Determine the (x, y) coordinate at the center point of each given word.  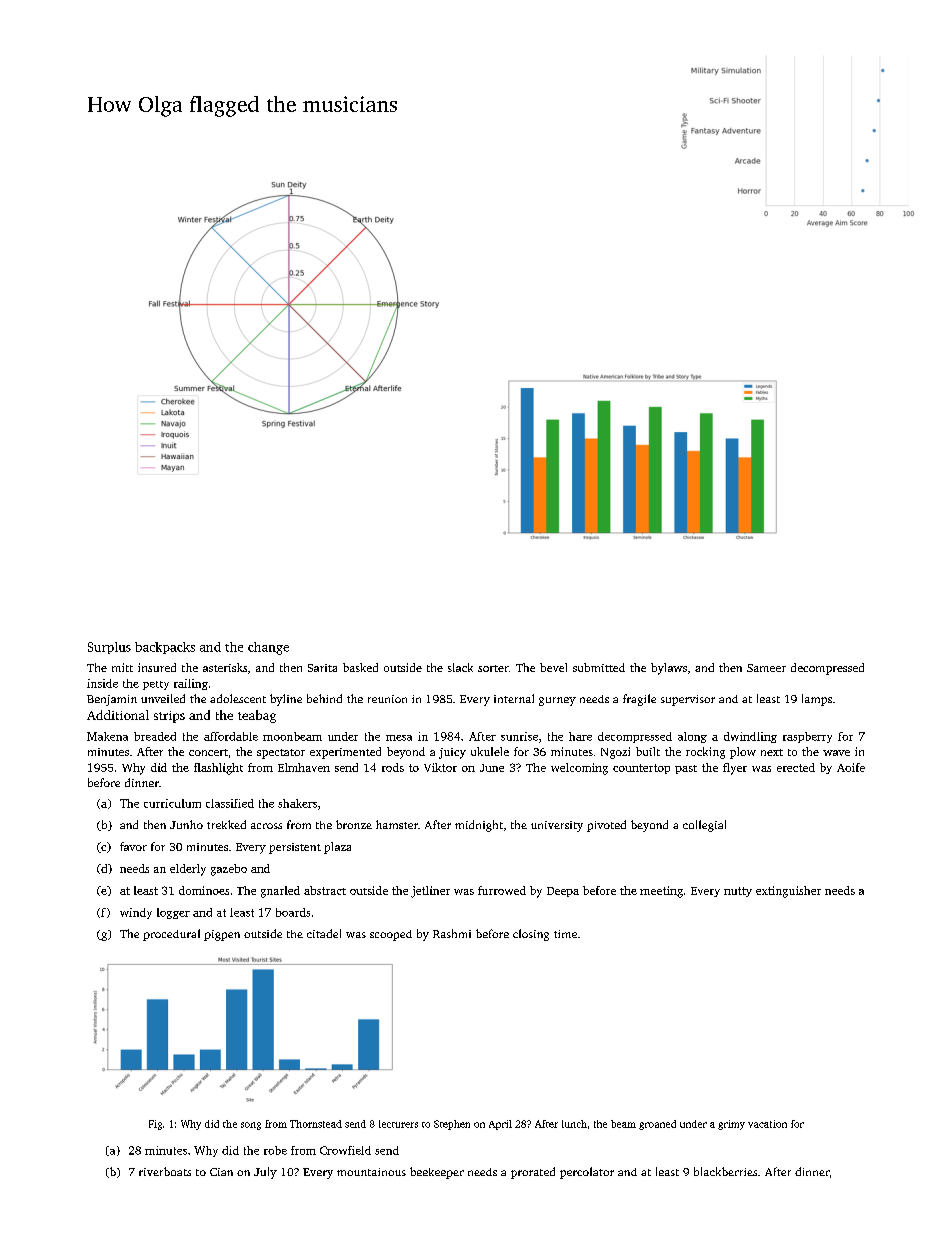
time (565, 934)
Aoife (851, 767)
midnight (479, 826)
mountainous (371, 1172)
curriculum (172, 803)
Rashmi (452, 933)
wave (836, 753)
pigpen (222, 935)
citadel (324, 933)
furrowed (502, 890)
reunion (387, 699)
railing (191, 684)
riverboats (165, 1171)
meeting (661, 892)
